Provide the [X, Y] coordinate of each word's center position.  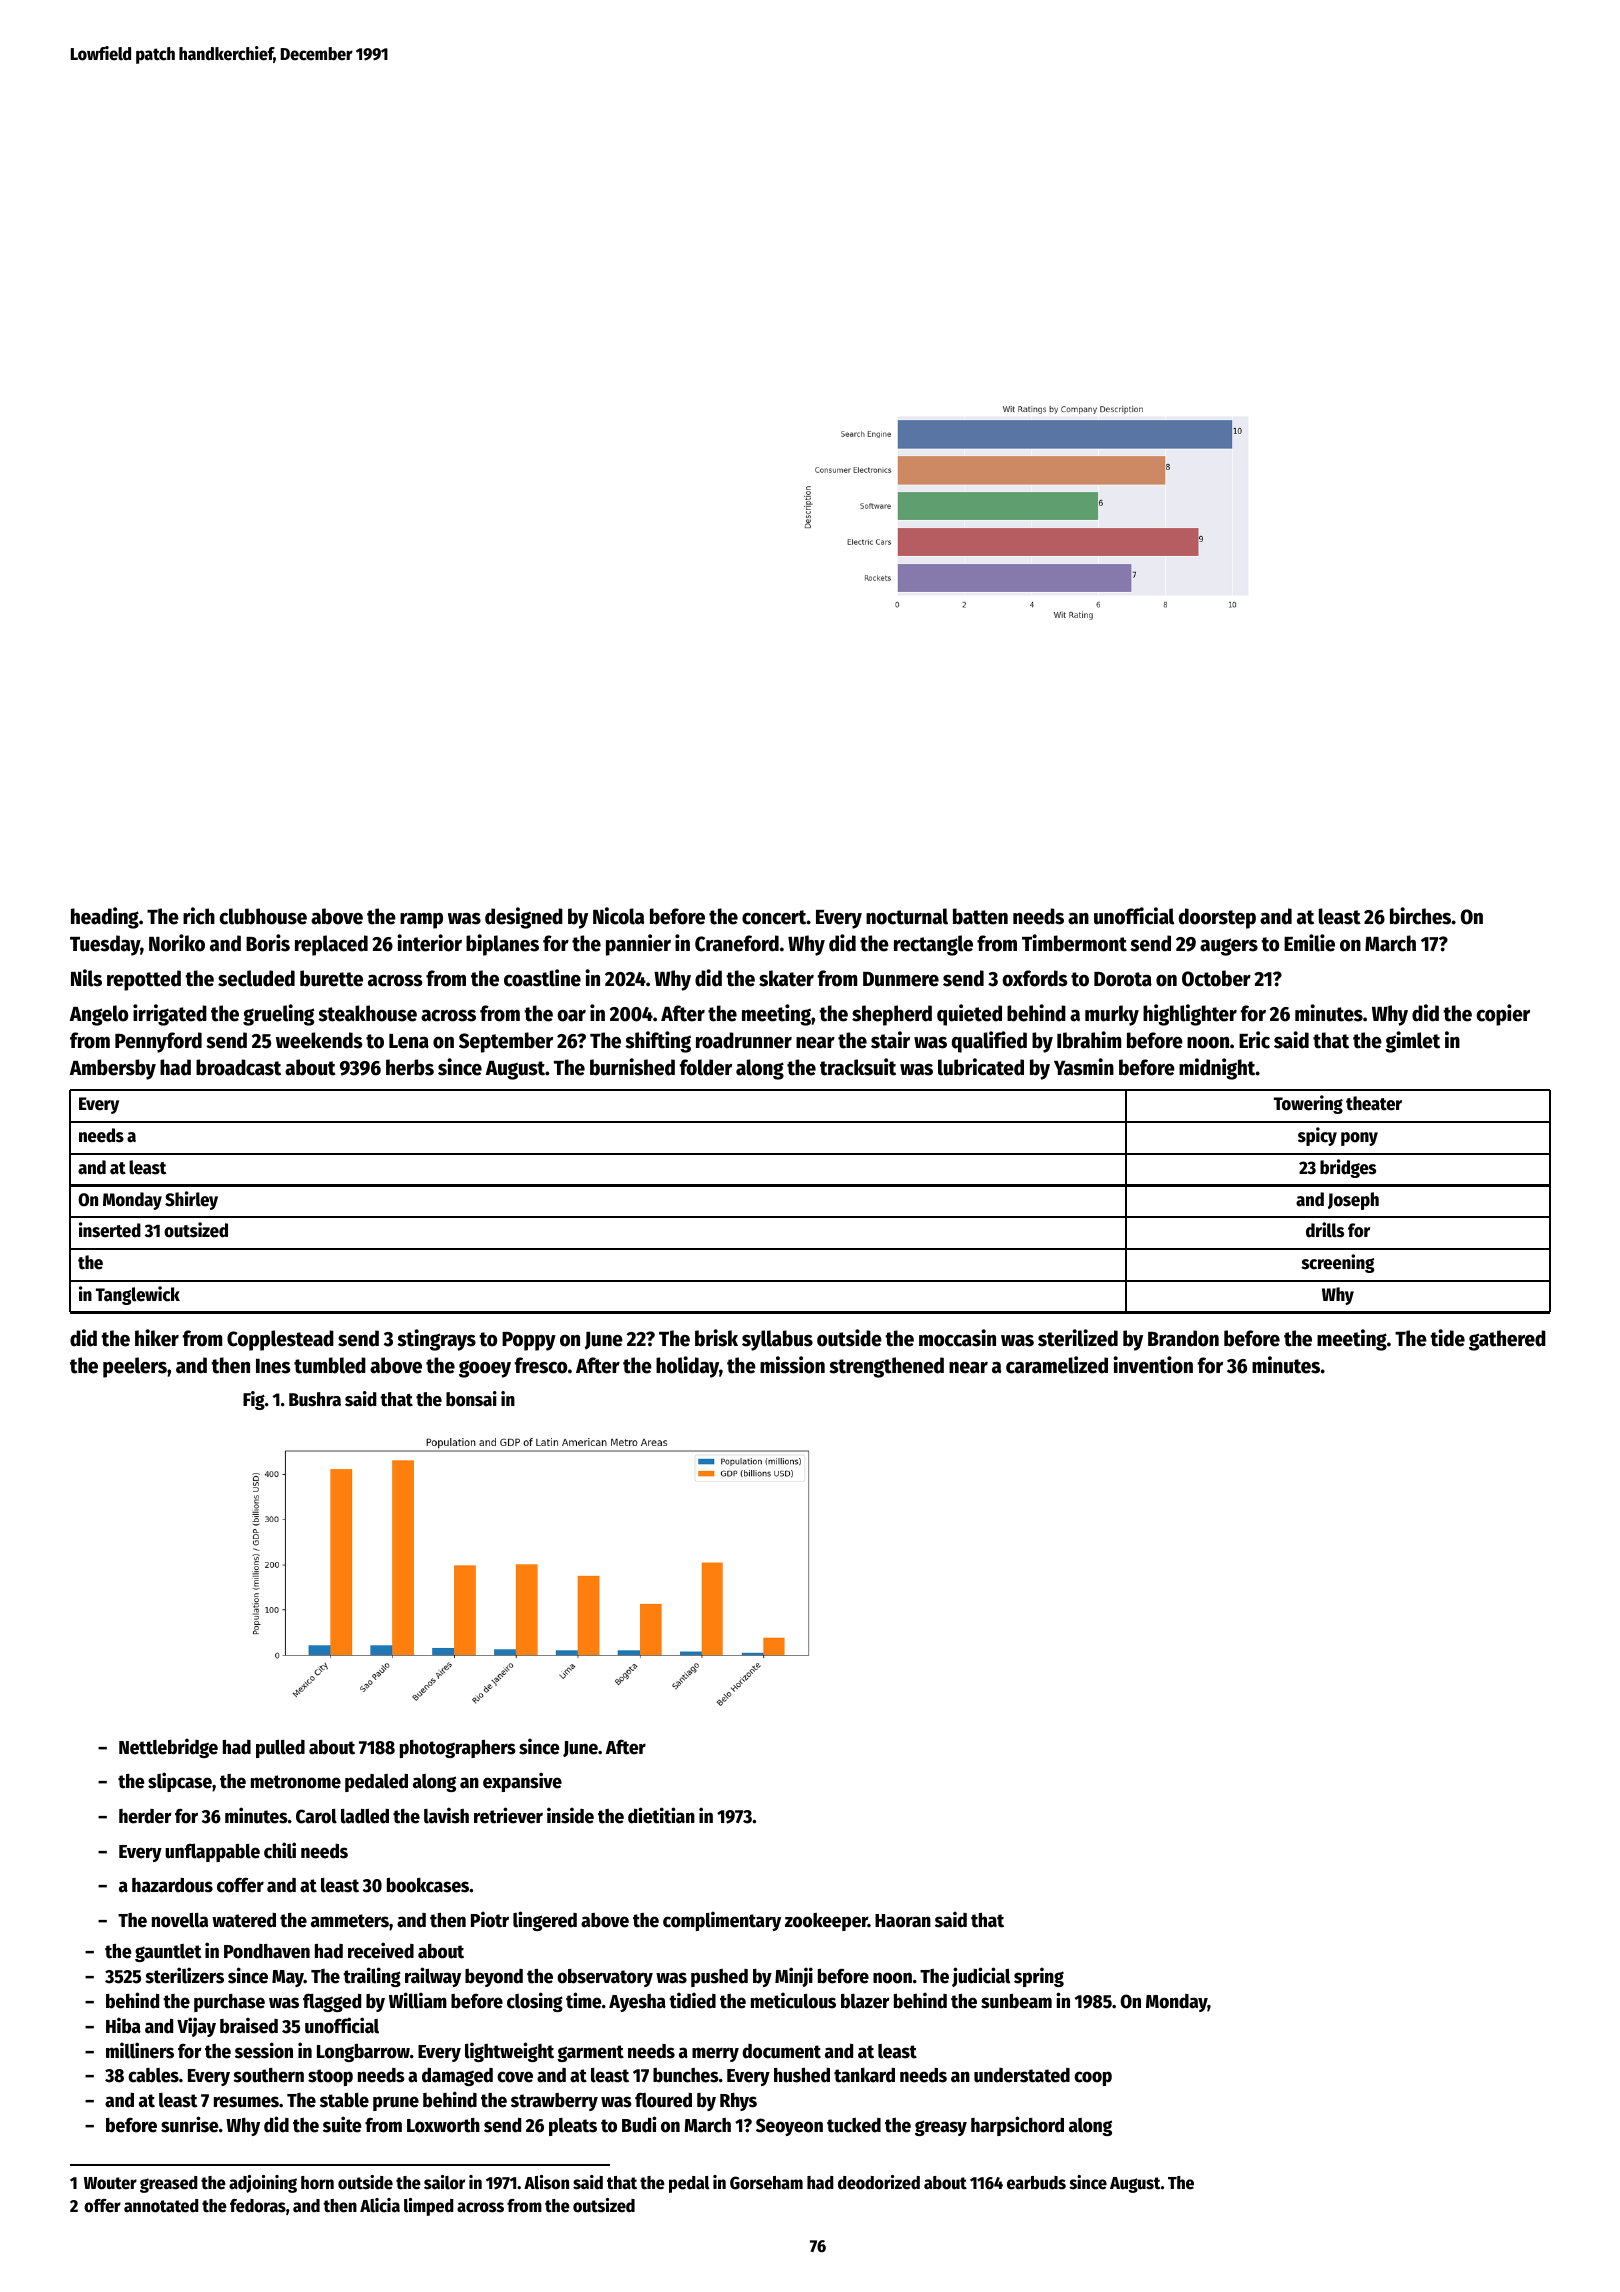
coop [1093, 2078]
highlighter [1190, 1015]
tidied [692, 2000]
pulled [280, 1749]
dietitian [661, 1815]
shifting [658, 1042]
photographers [458, 1749]
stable [344, 2100]
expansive [522, 1782]
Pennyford [158, 1042]
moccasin [957, 1338]
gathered [1507, 1340]
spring [1039, 1977]
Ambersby [113, 1069]
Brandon [1183, 1338]
